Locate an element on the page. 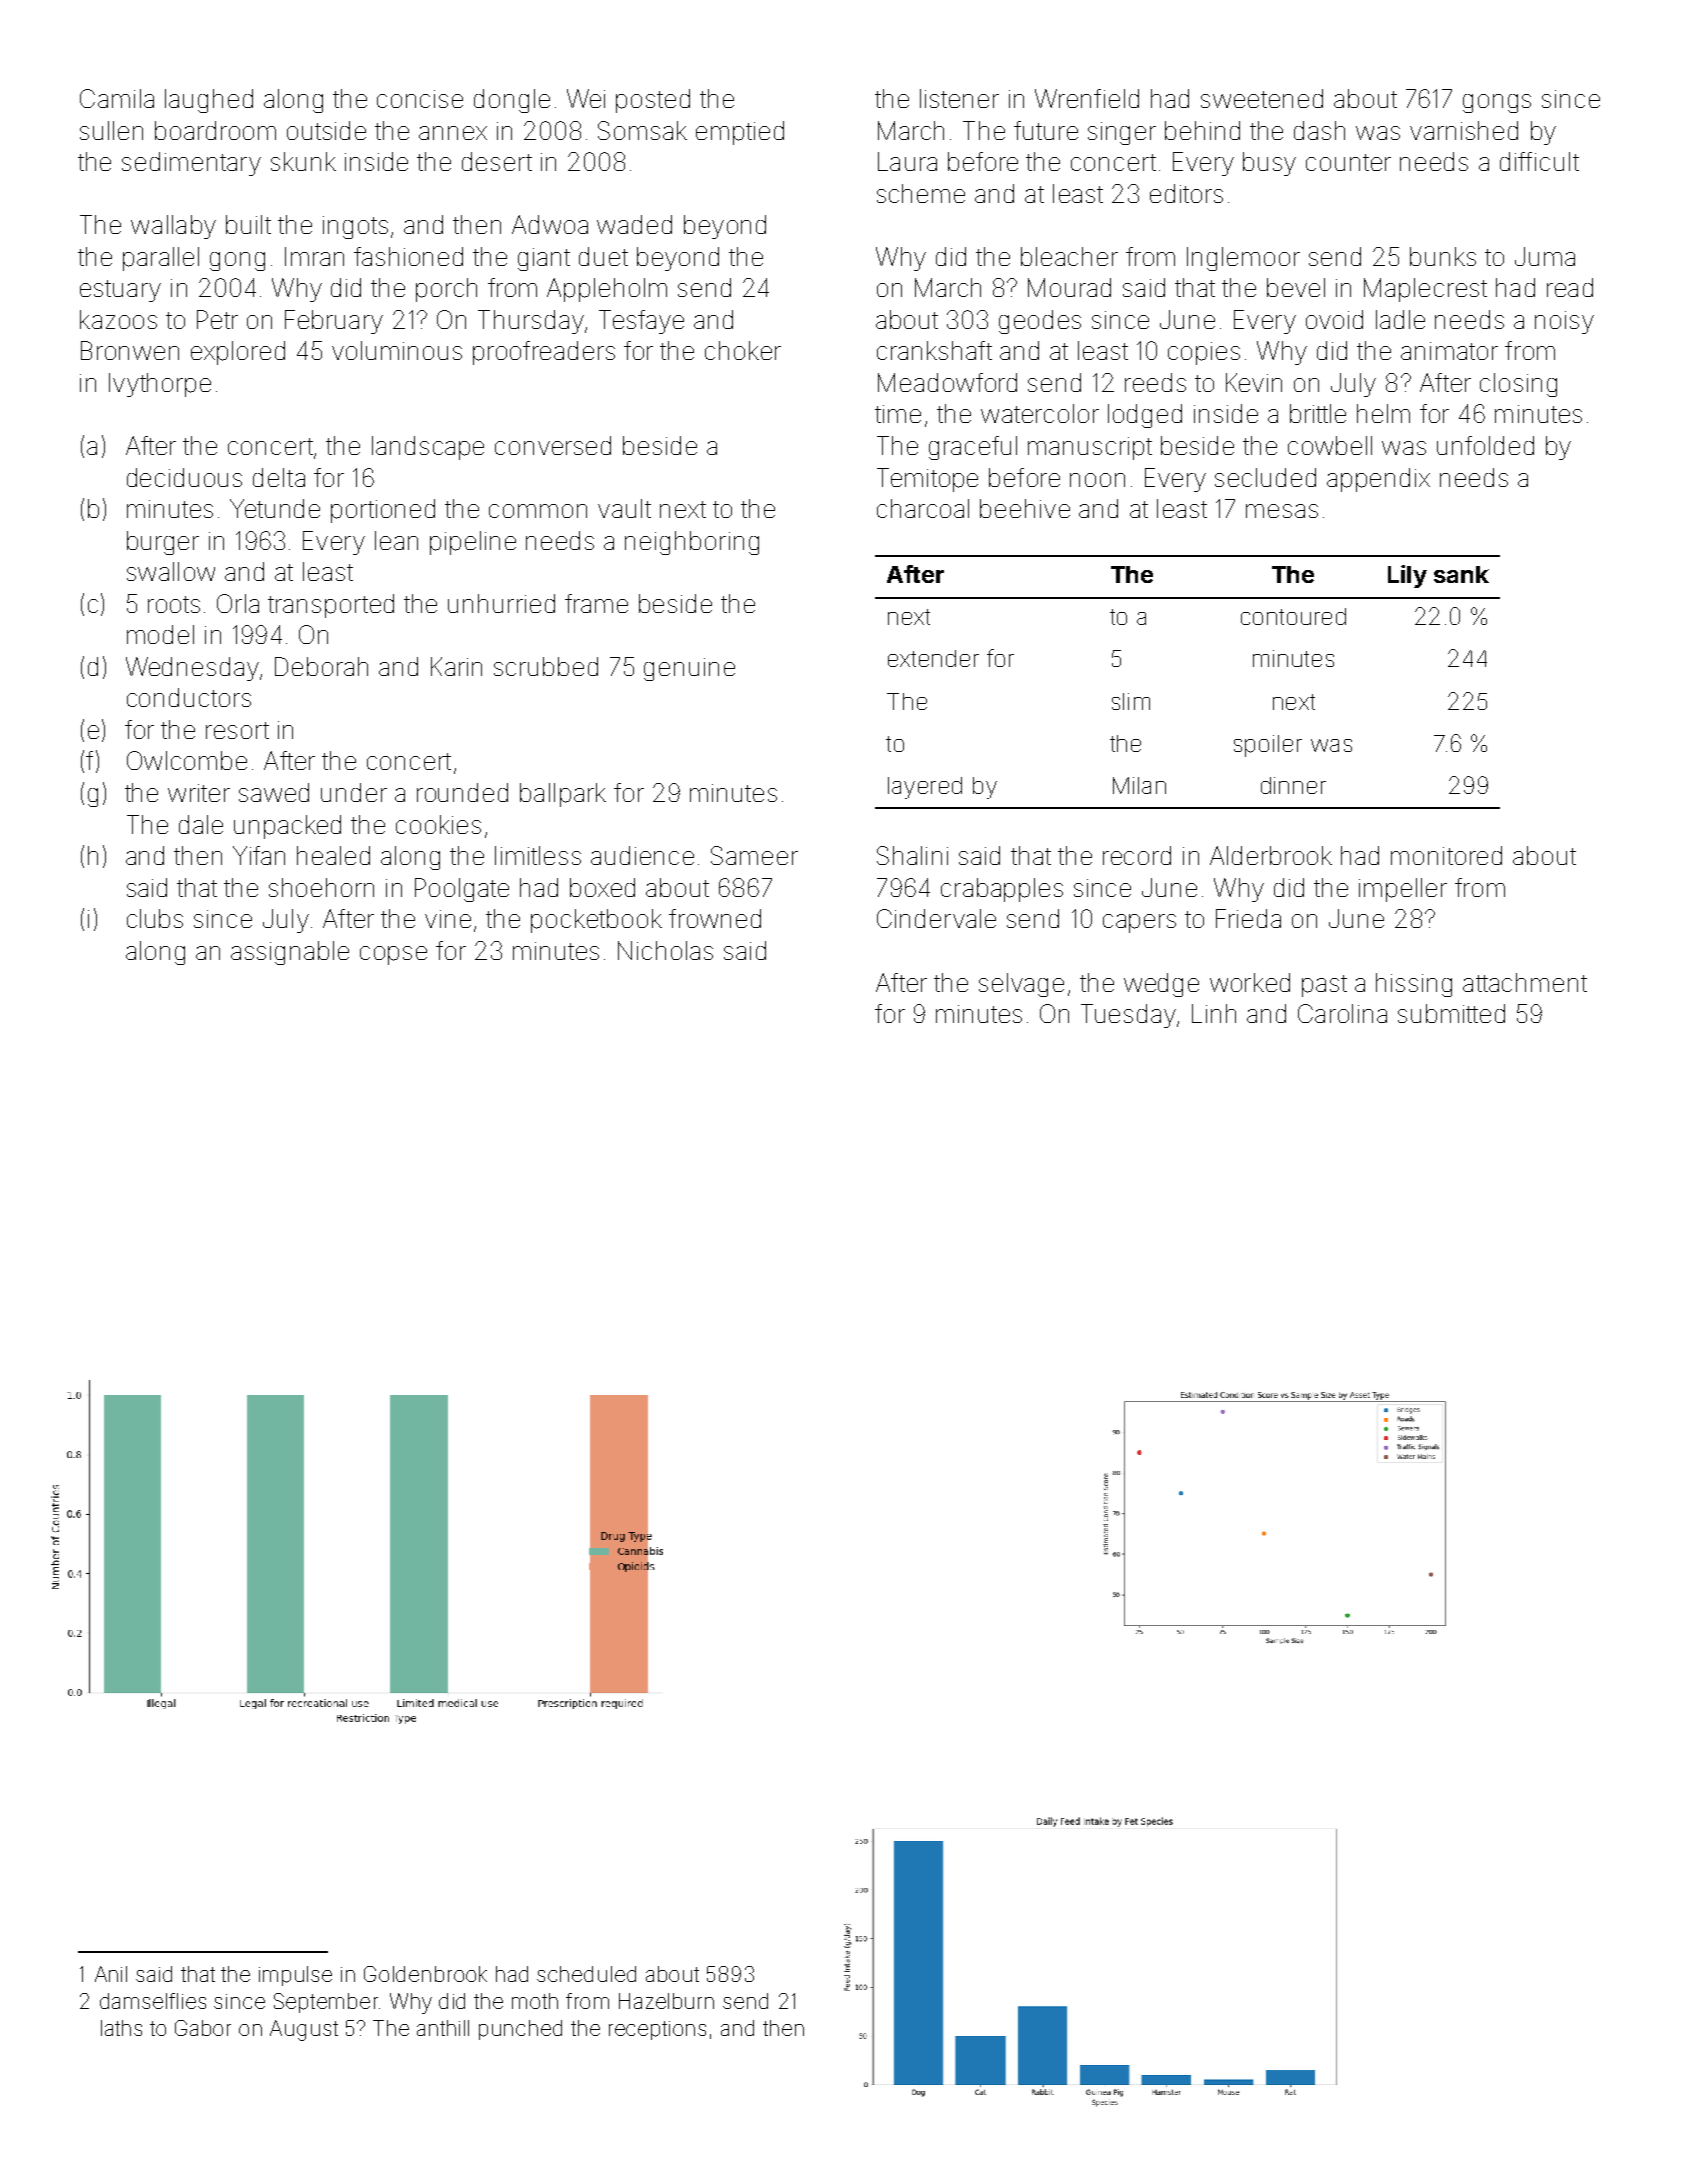  Carolina is located at coordinates (1342, 1013).
